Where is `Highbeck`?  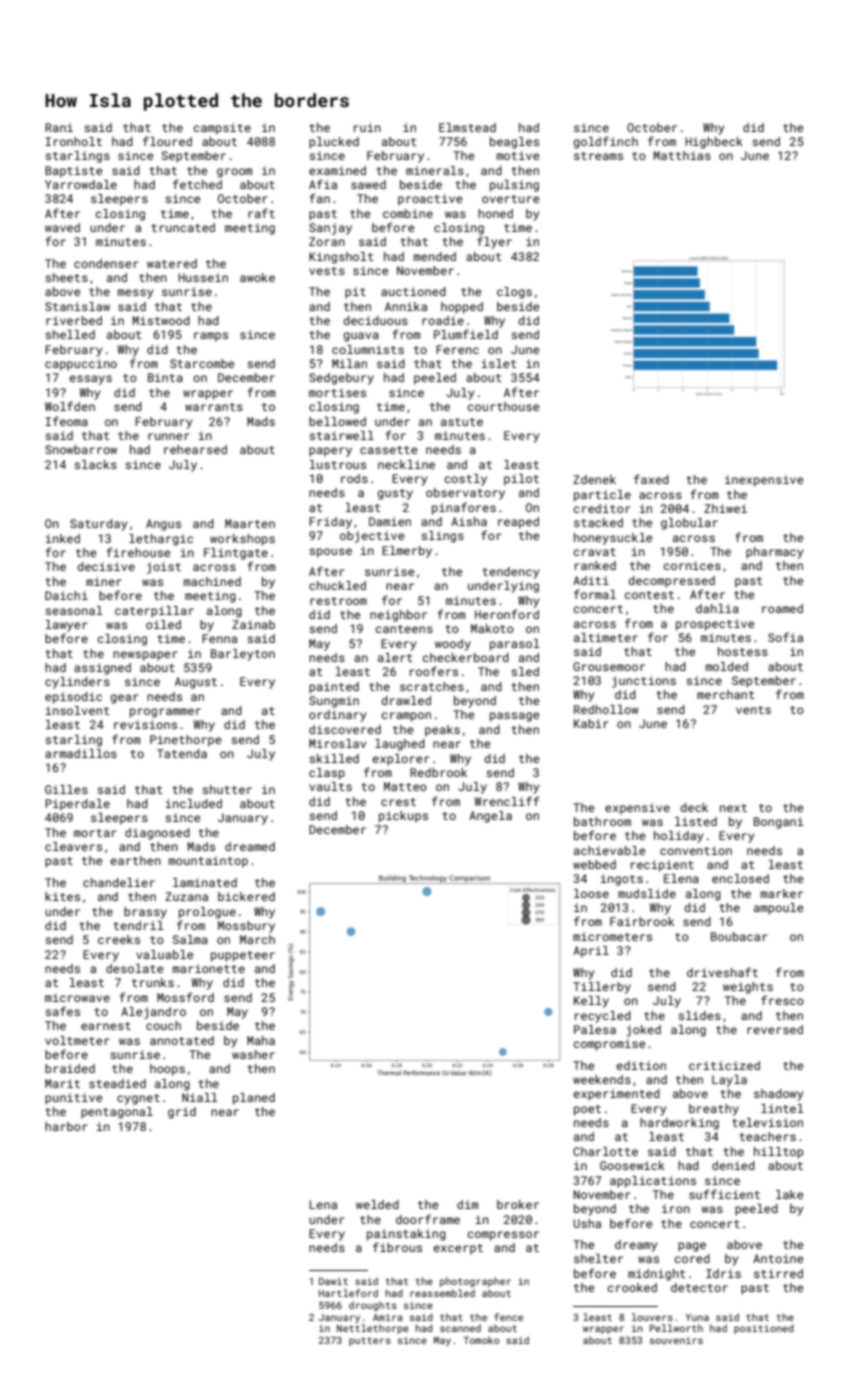 Highbeck is located at coordinates (714, 143).
